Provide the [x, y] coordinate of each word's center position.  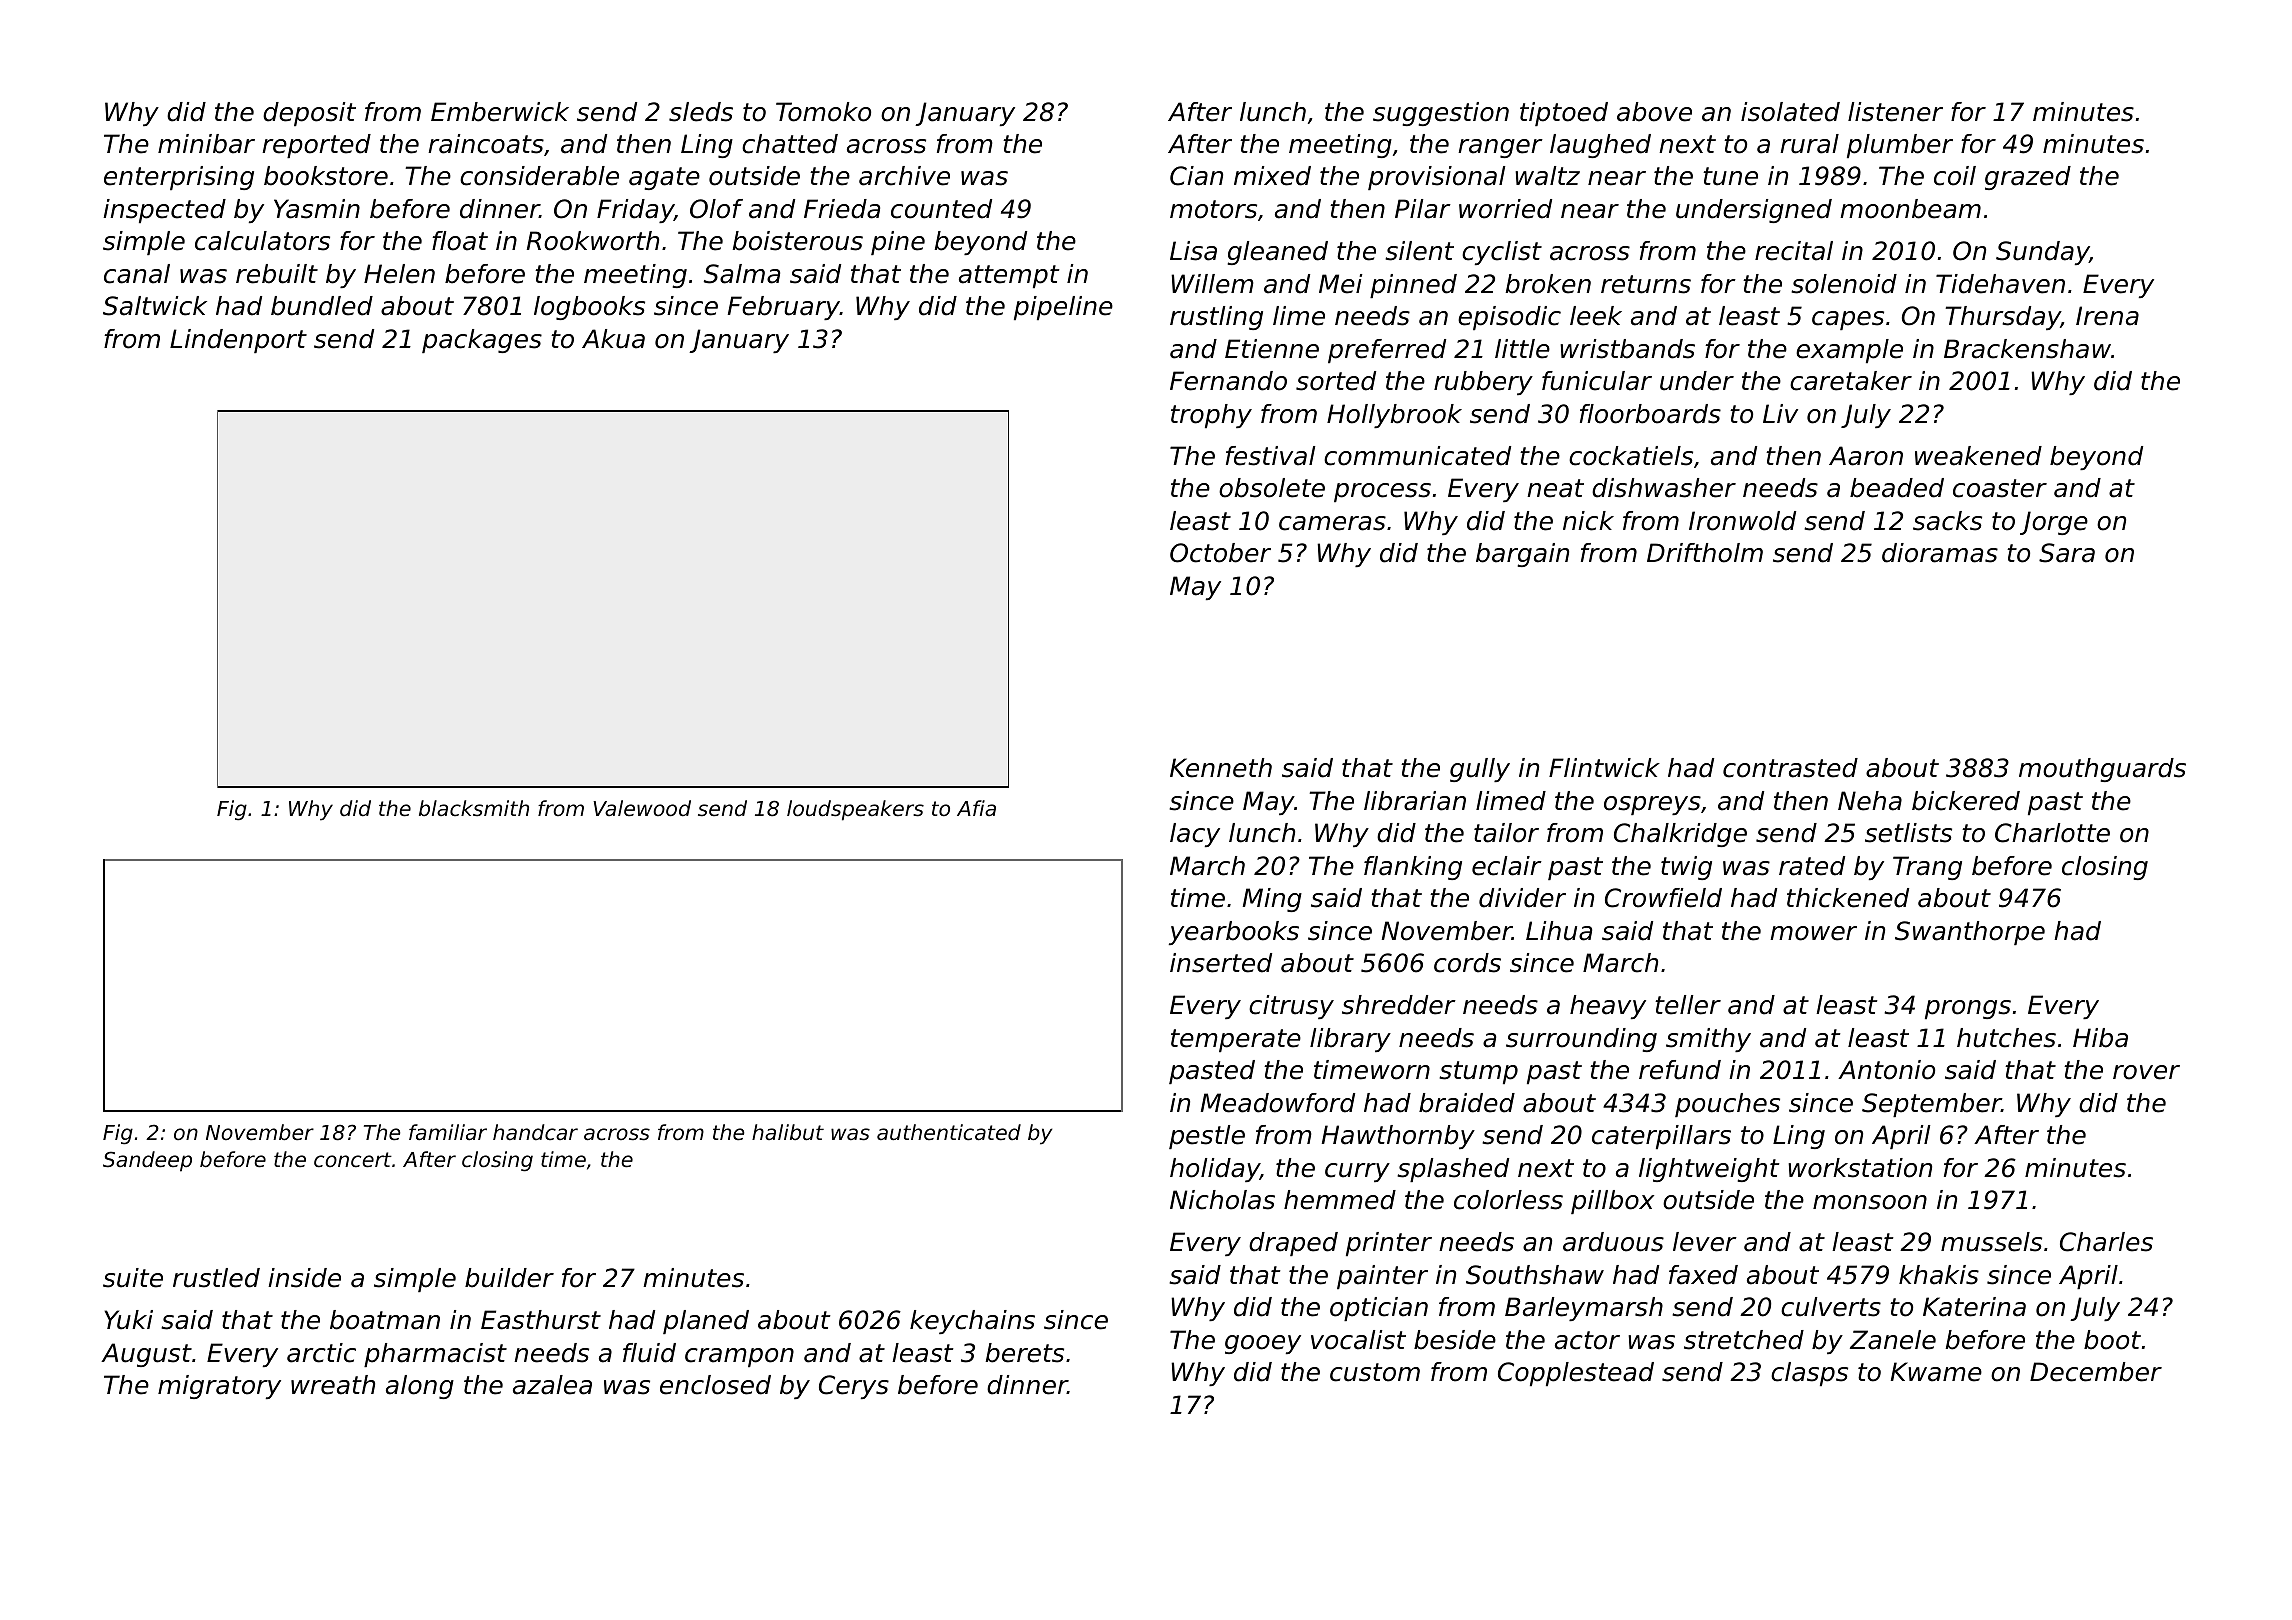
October [1220, 553]
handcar [535, 1132]
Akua [613, 339]
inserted [1221, 963]
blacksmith [474, 808]
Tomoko [823, 112]
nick [1588, 521]
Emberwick [500, 112]
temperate [1236, 1040]
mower [1813, 933]
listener [1895, 112]
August [146, 1355]
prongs [1968, 1009]
